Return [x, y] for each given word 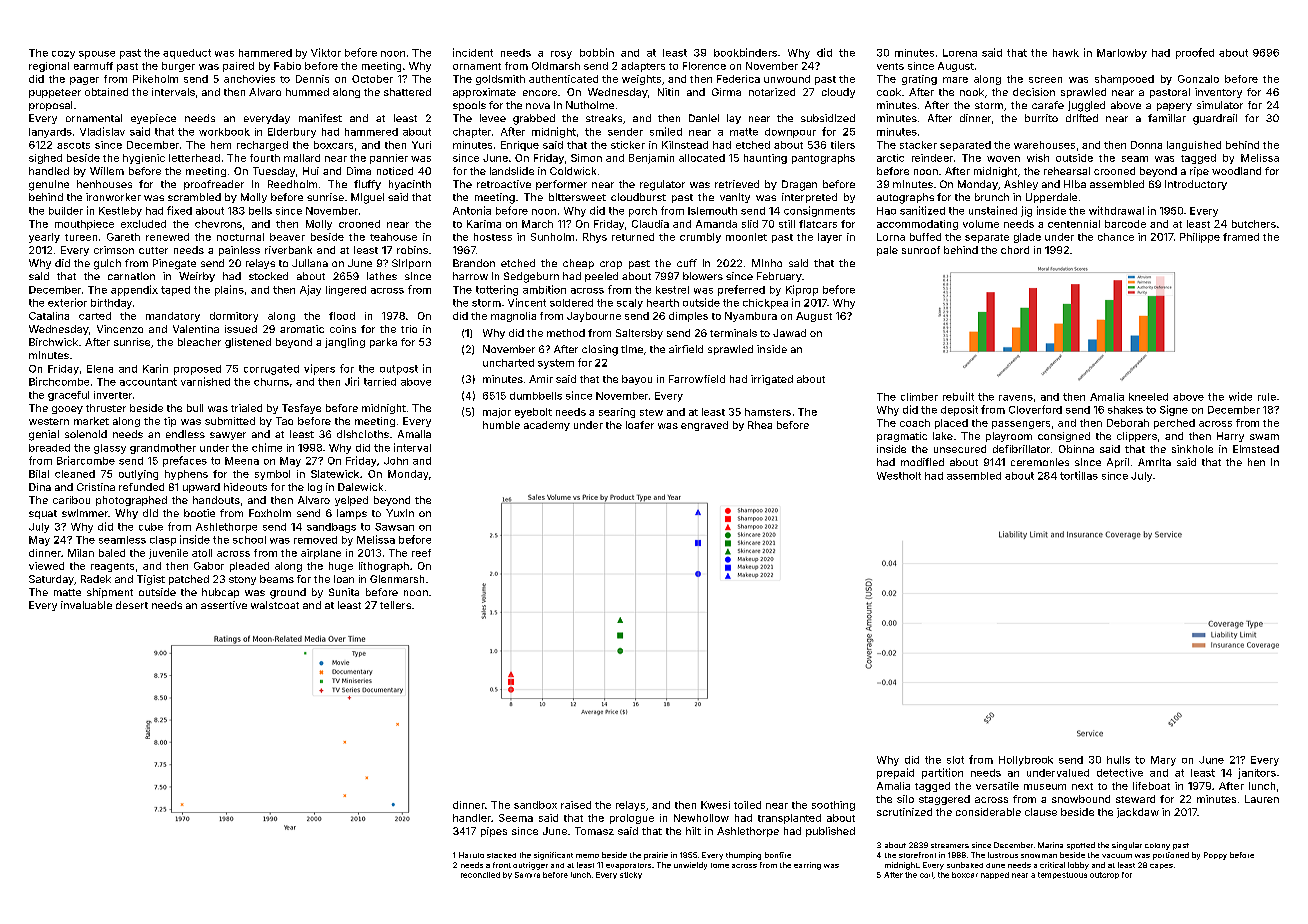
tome [720, 865]
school [249, 540]
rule [1267, 397]
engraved [704, 426]
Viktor [326, 52]
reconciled [480, 875]
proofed [1195, 53]
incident [473, 52]
